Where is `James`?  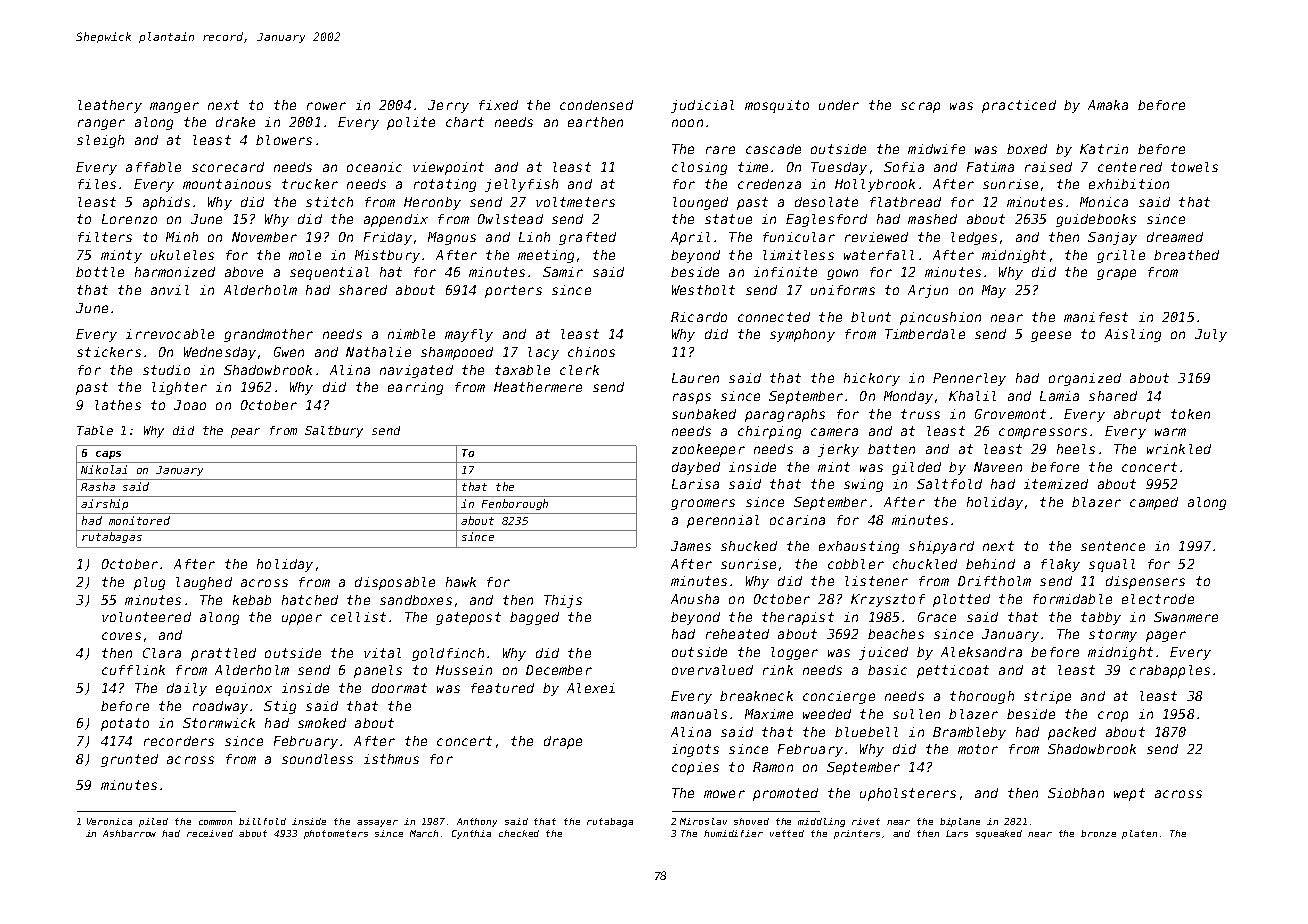
James is located at coordinates (691, 546).
